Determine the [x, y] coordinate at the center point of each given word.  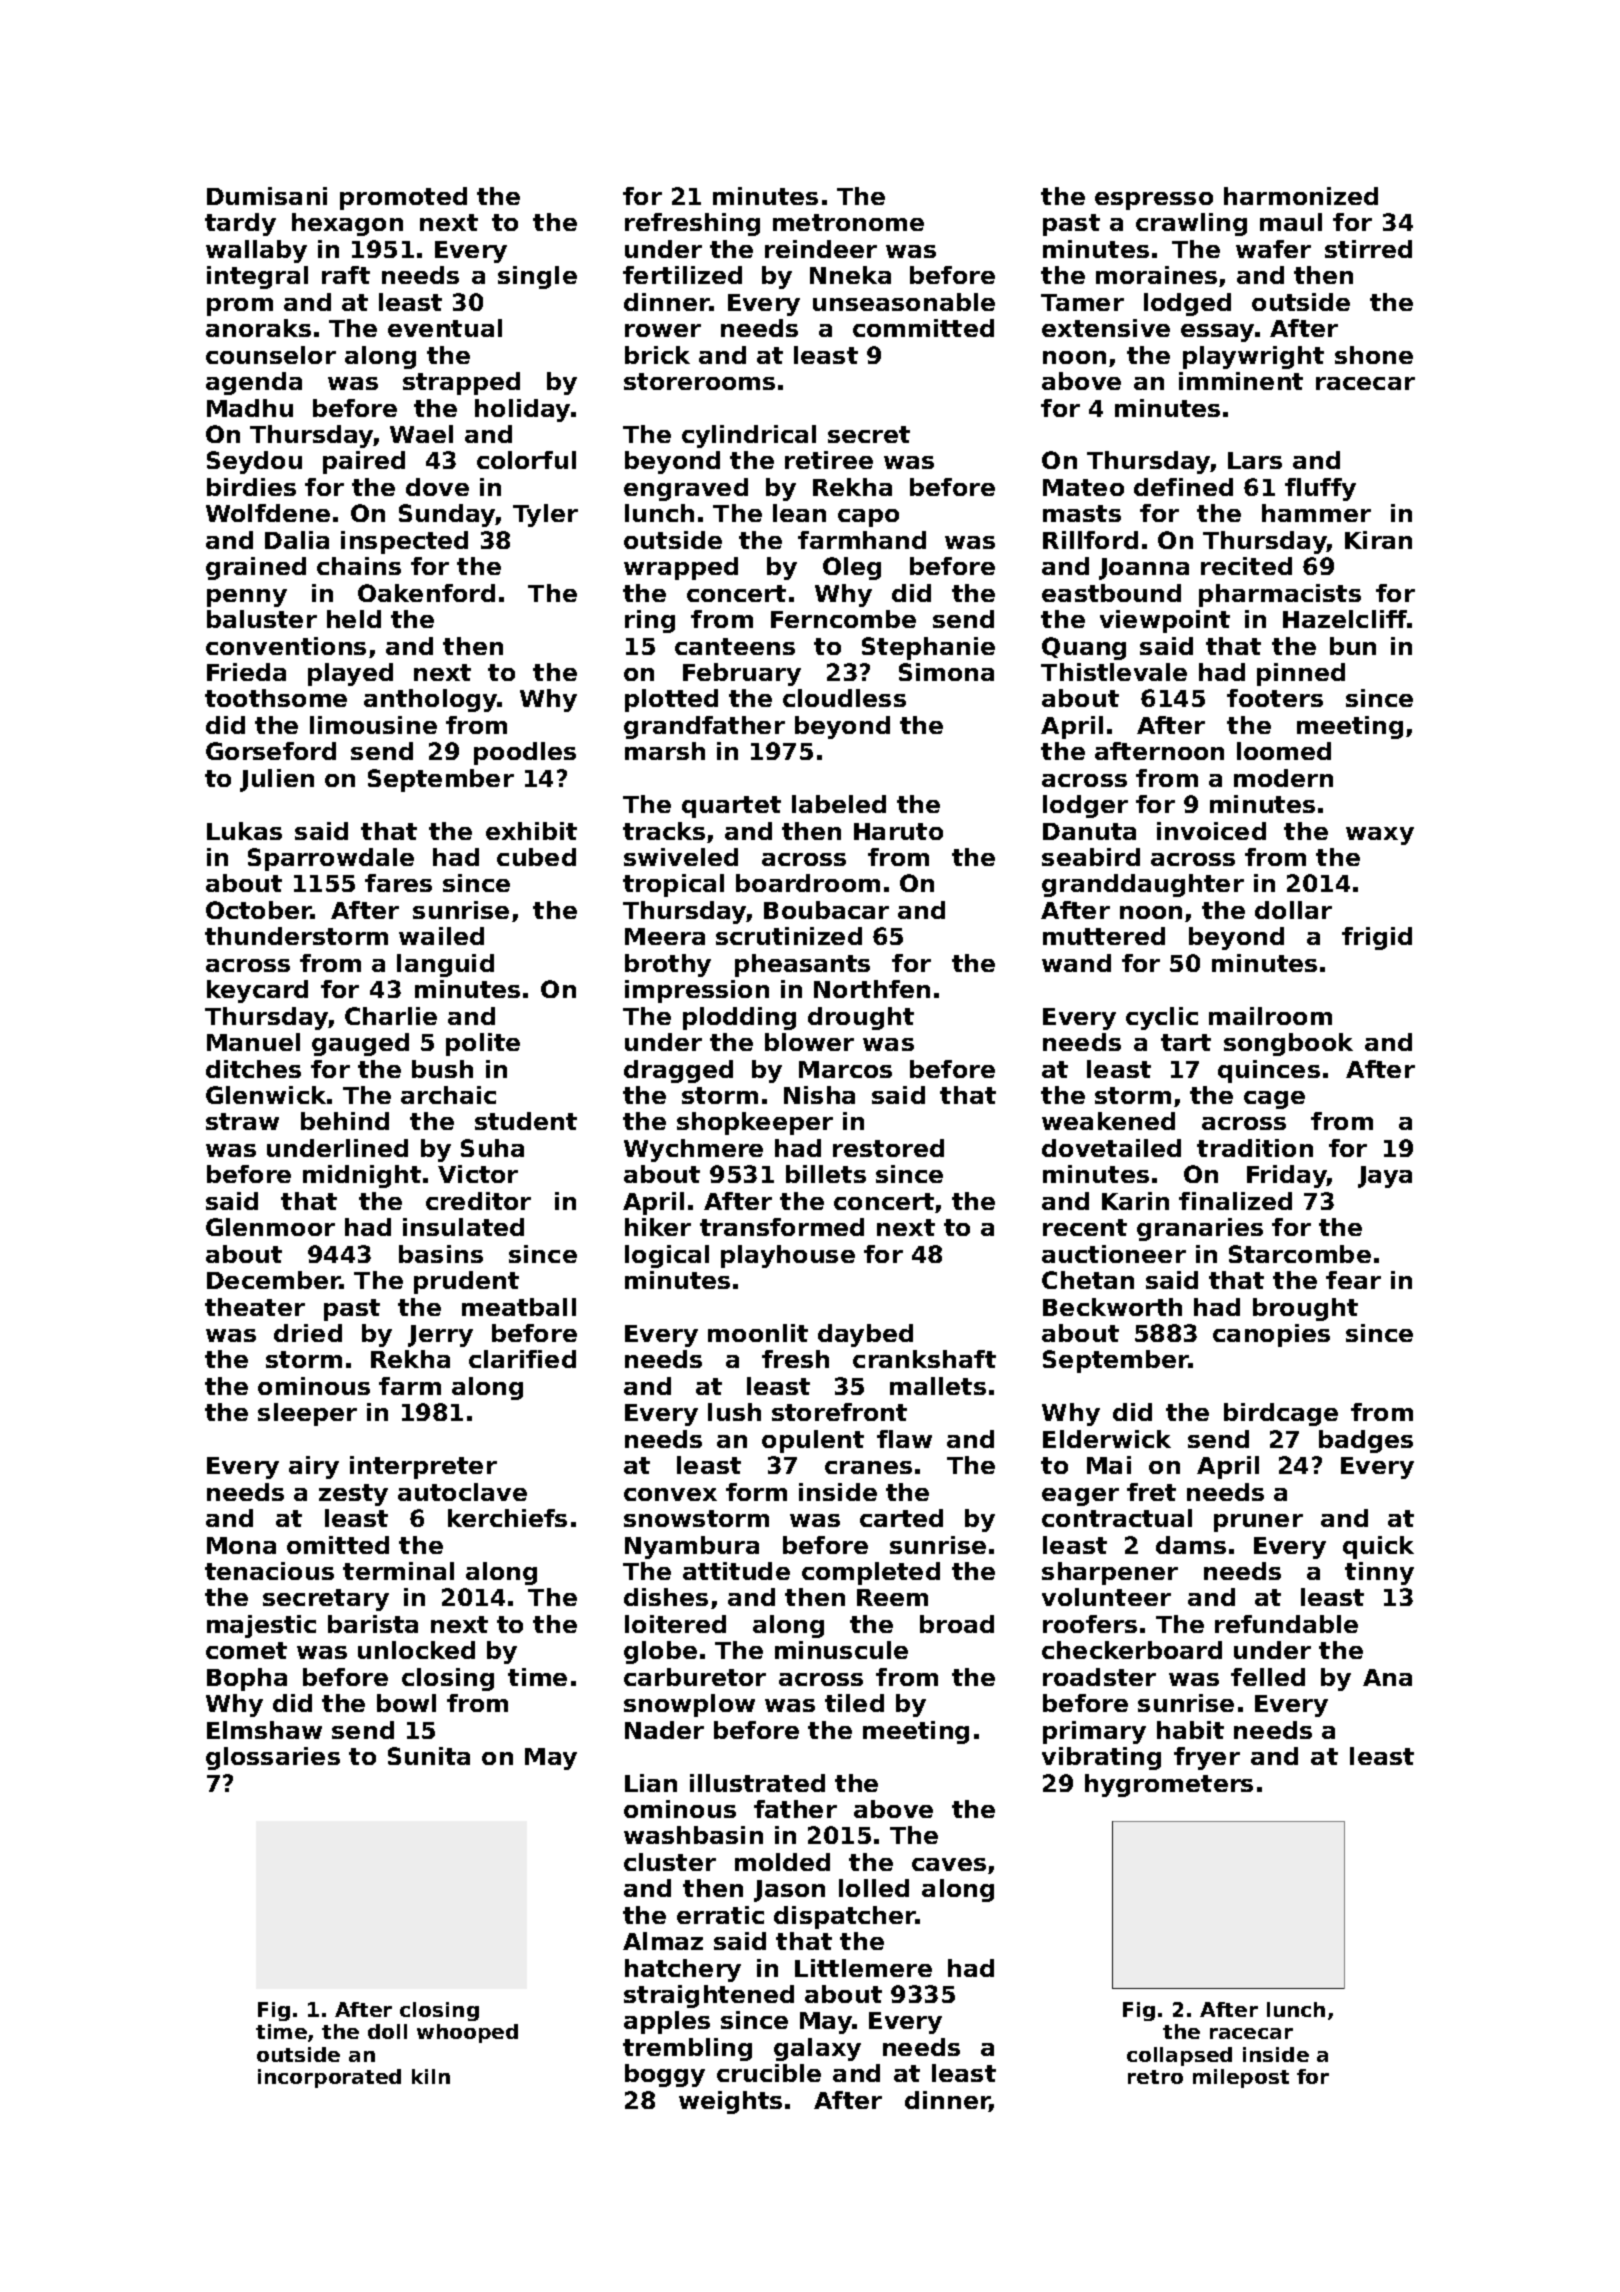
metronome [848, 222]
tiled [854, 1703]
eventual [445, 328]
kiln [431, 2076]
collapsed [1179, 2056]
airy [314, 1467]
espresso [1154, 201]
